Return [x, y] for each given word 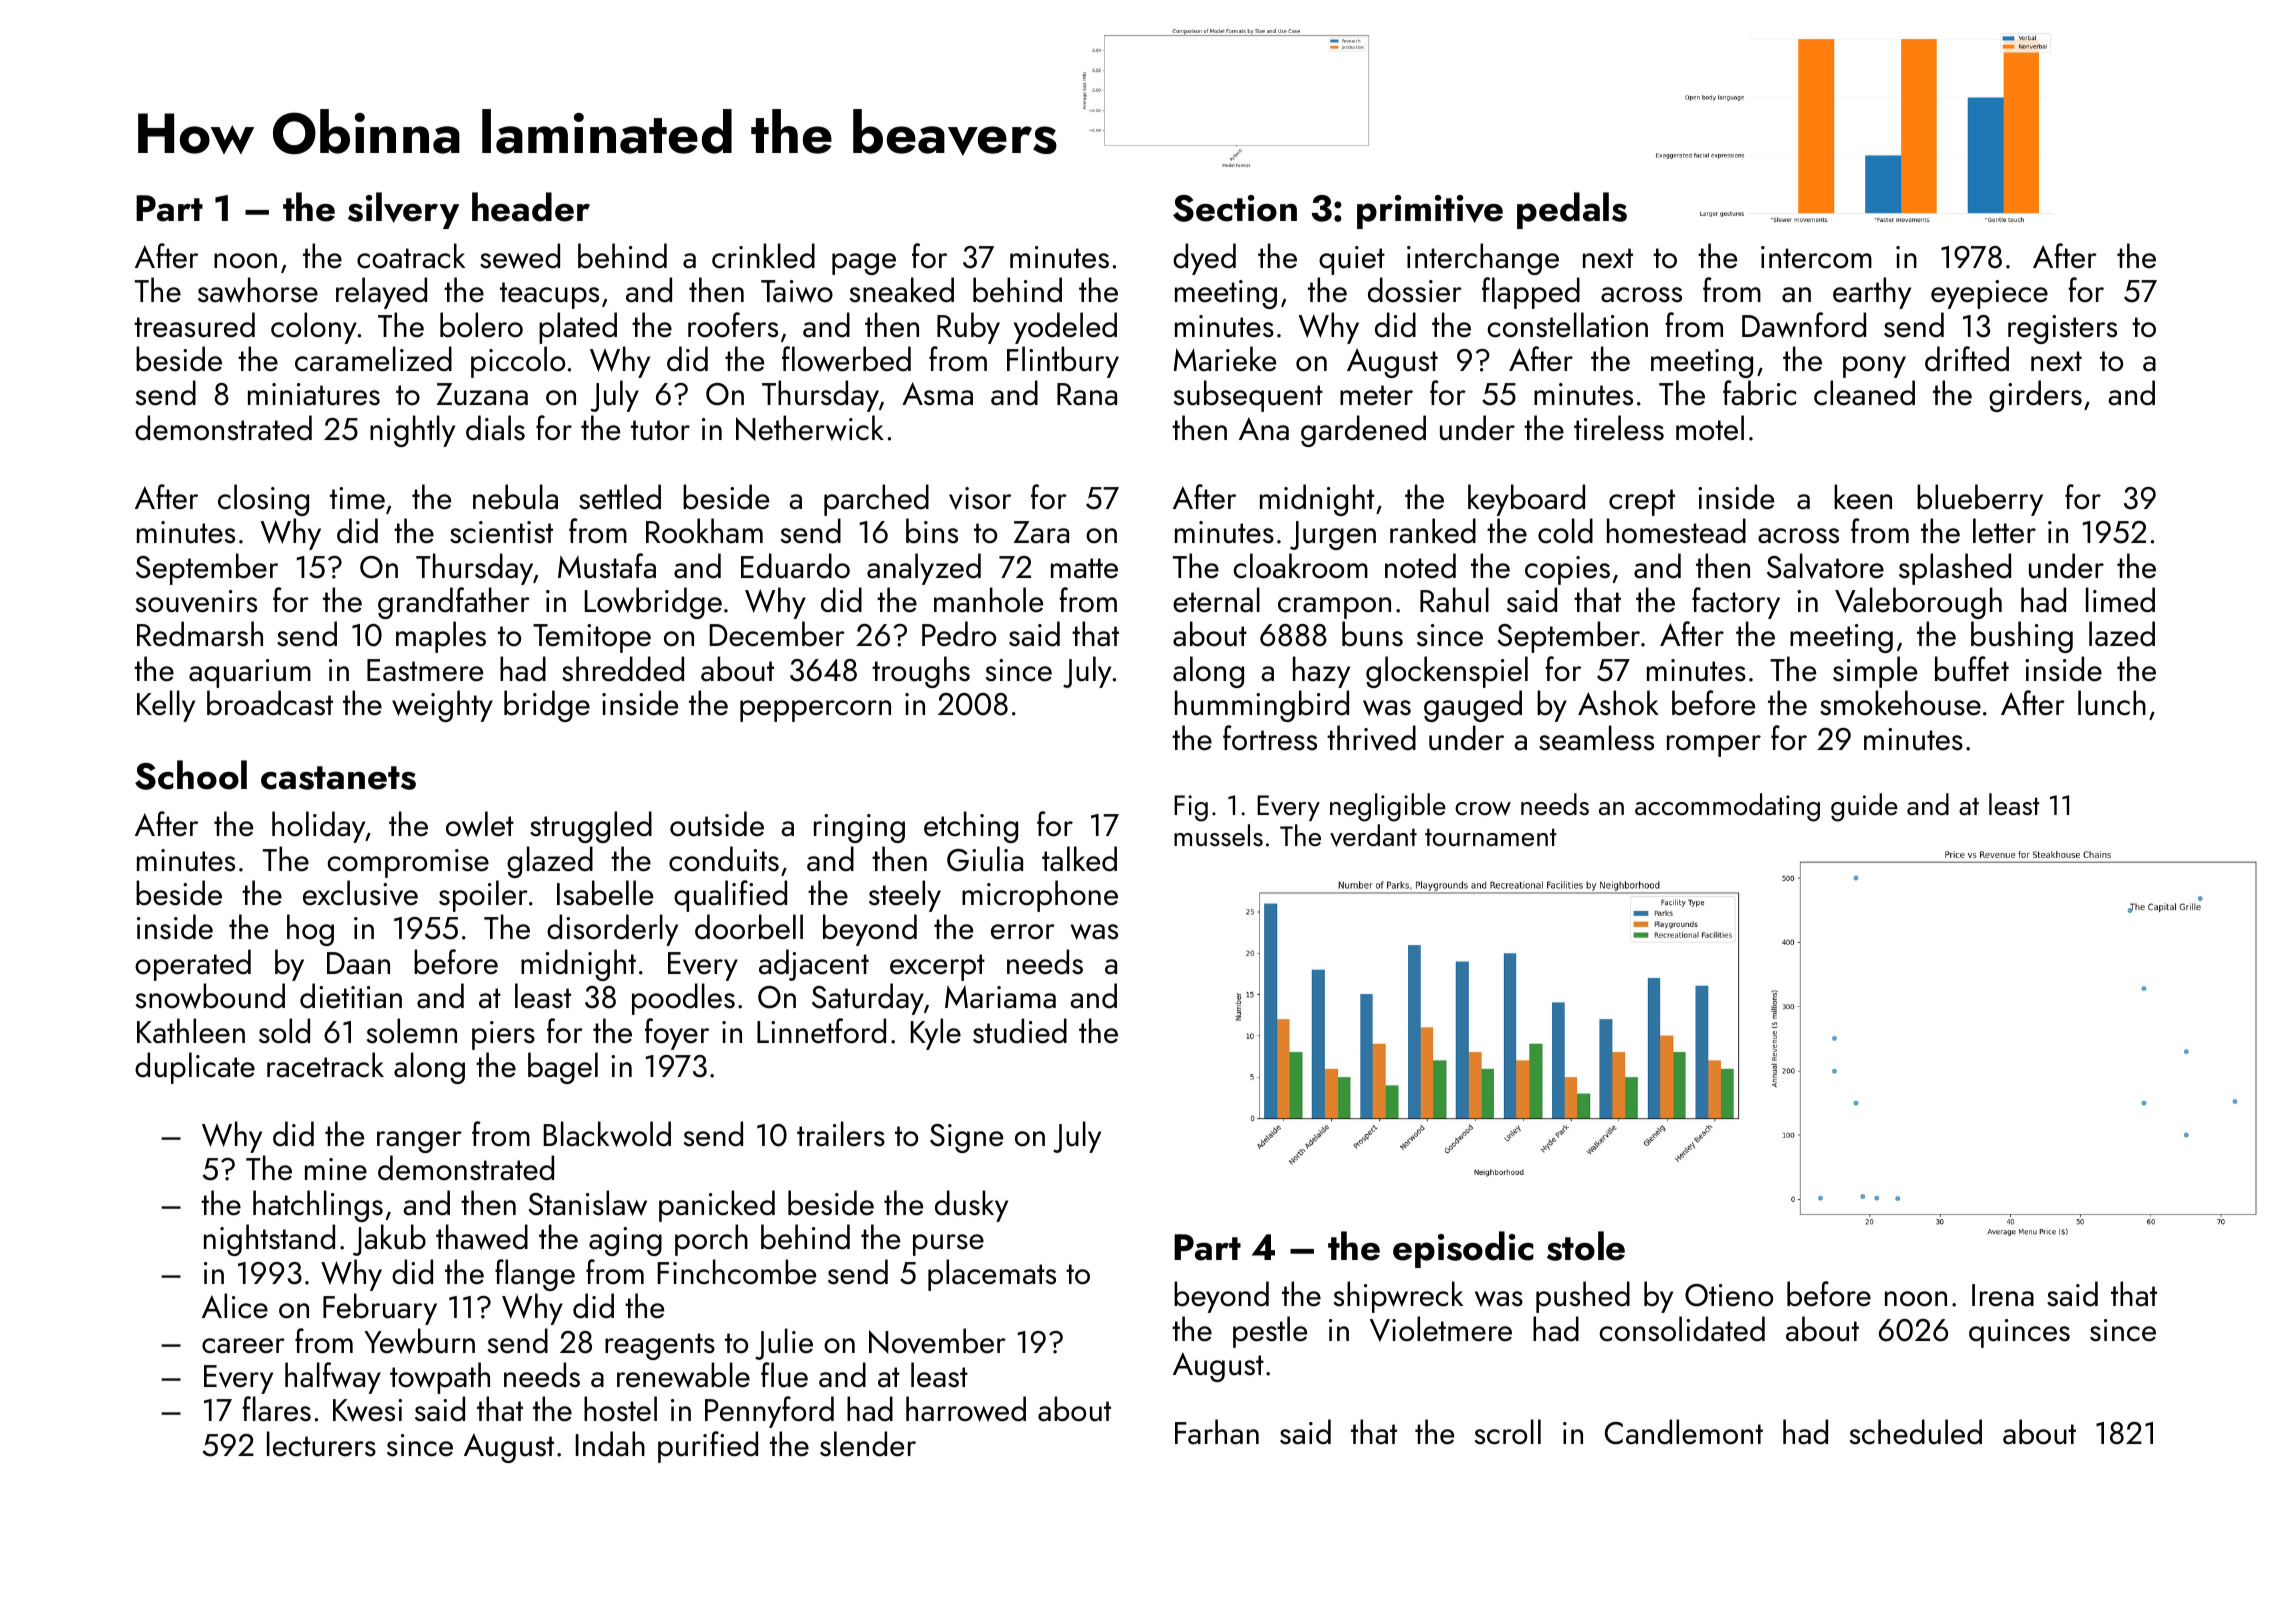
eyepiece [1989, 294]
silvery [403, 210]
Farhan [1217, 1432]
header [531, 207]
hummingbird [1262, 706]
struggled [591, 827]
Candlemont [1684, 1432]
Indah [610, 1444]
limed [2120, 600]
